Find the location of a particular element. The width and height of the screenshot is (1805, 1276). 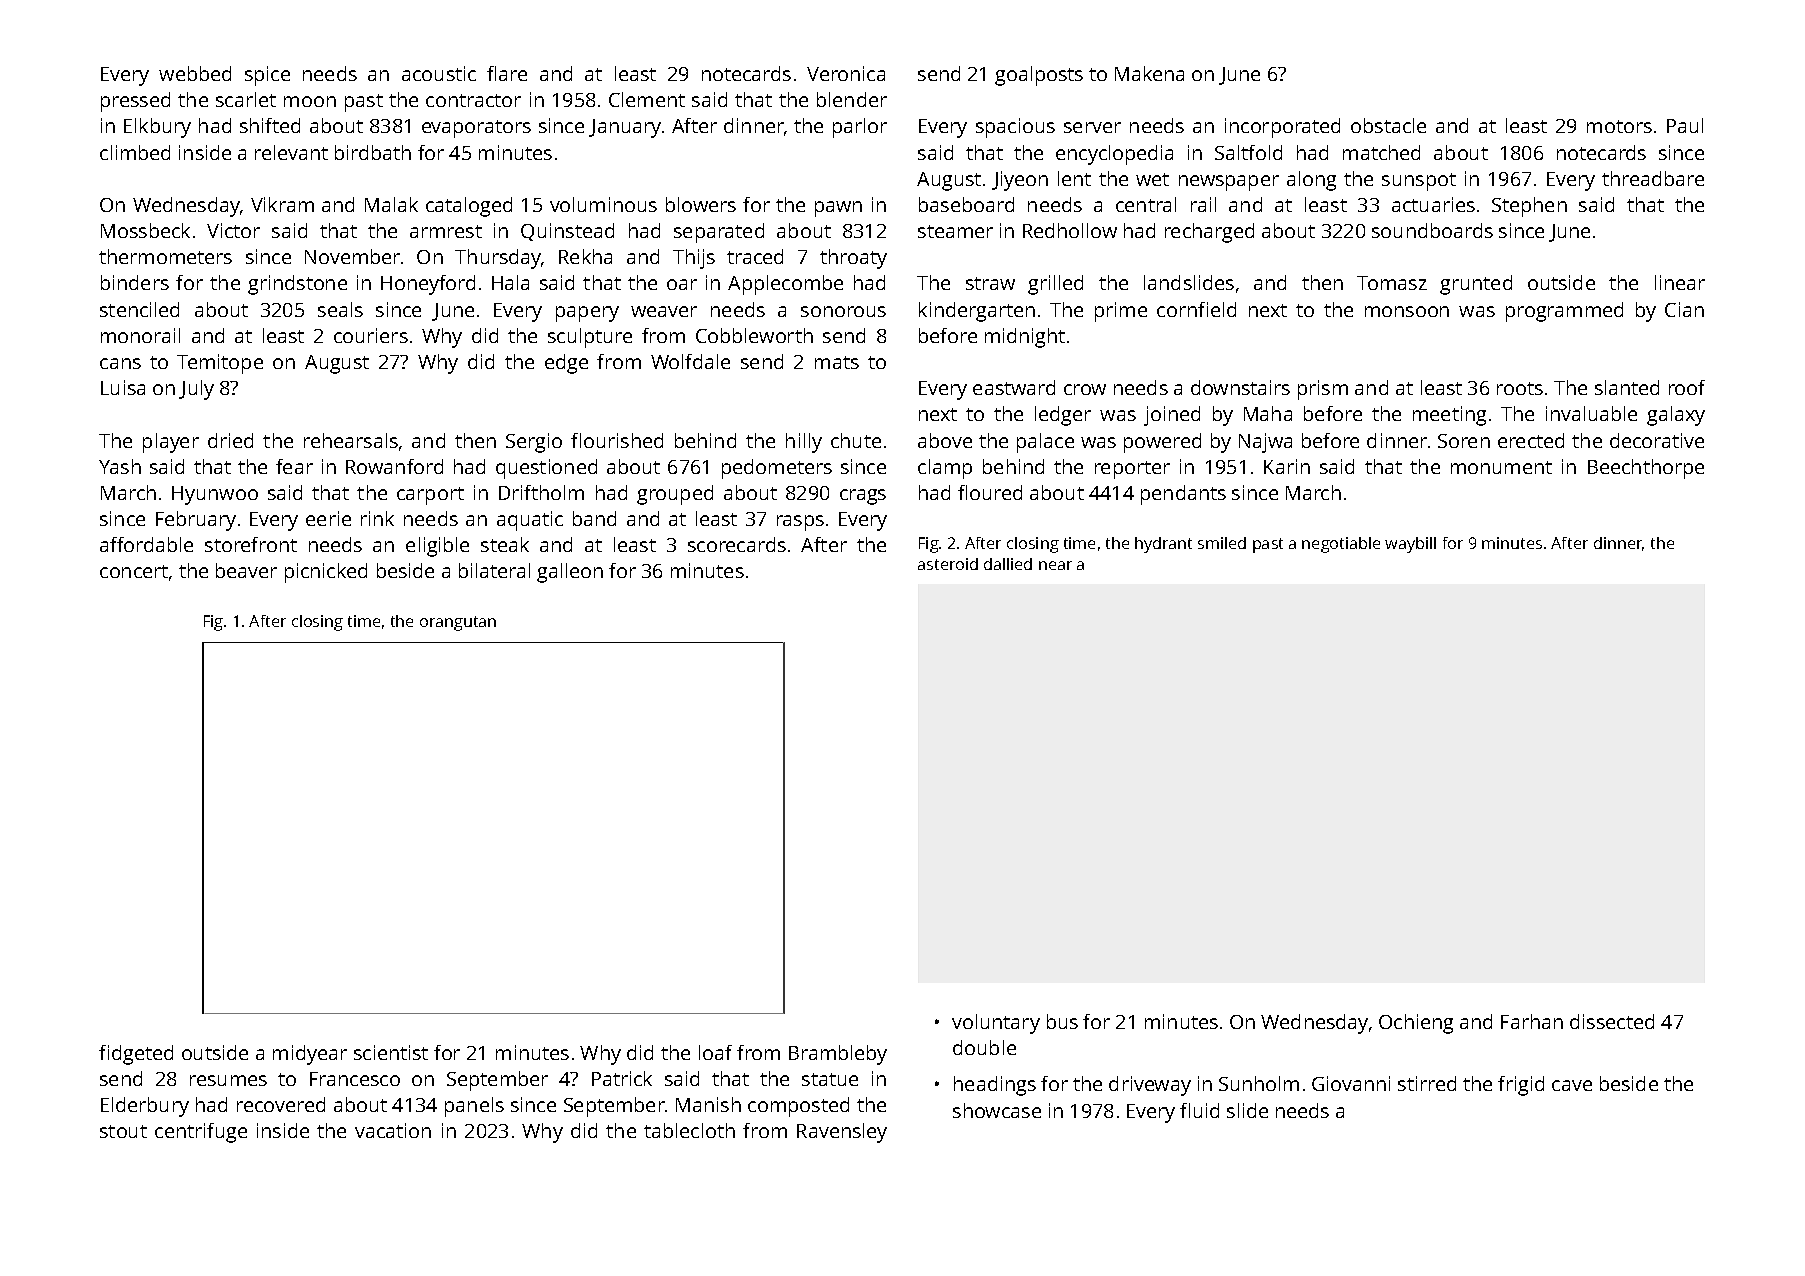

evaporators is located at coordinates (476, 129).
